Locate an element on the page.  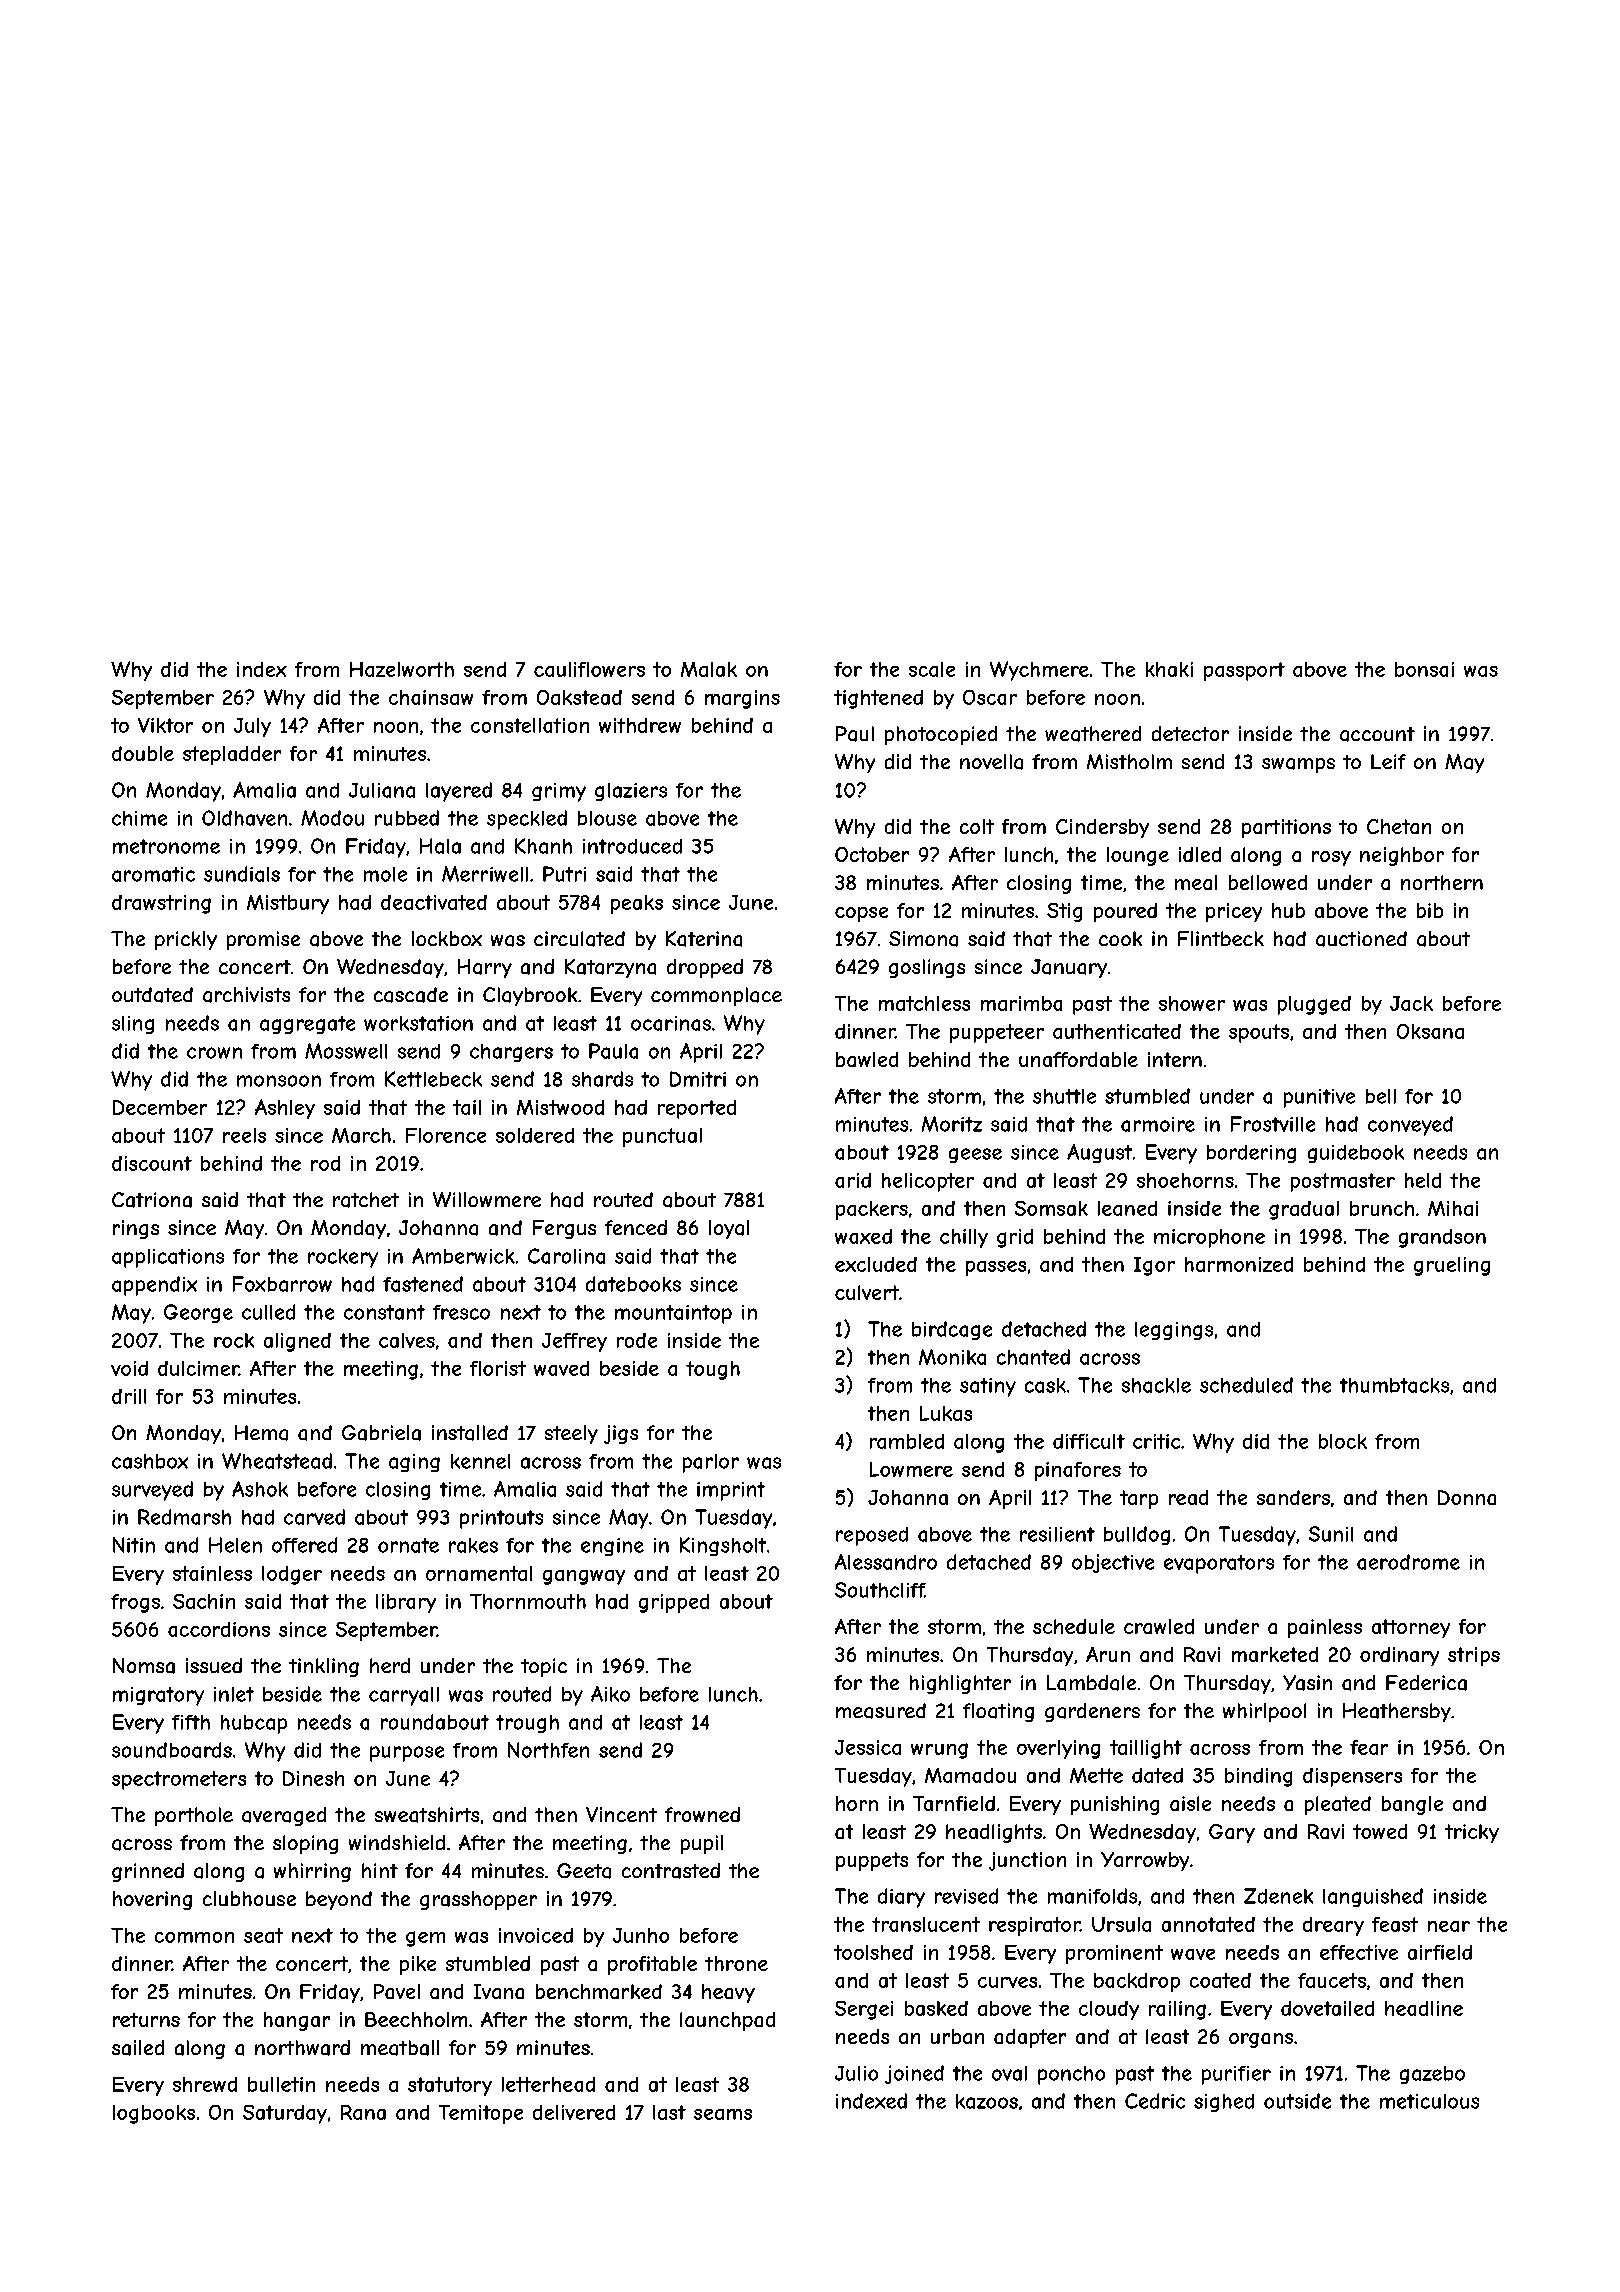
block is located at coordinates (1343, 1441).
